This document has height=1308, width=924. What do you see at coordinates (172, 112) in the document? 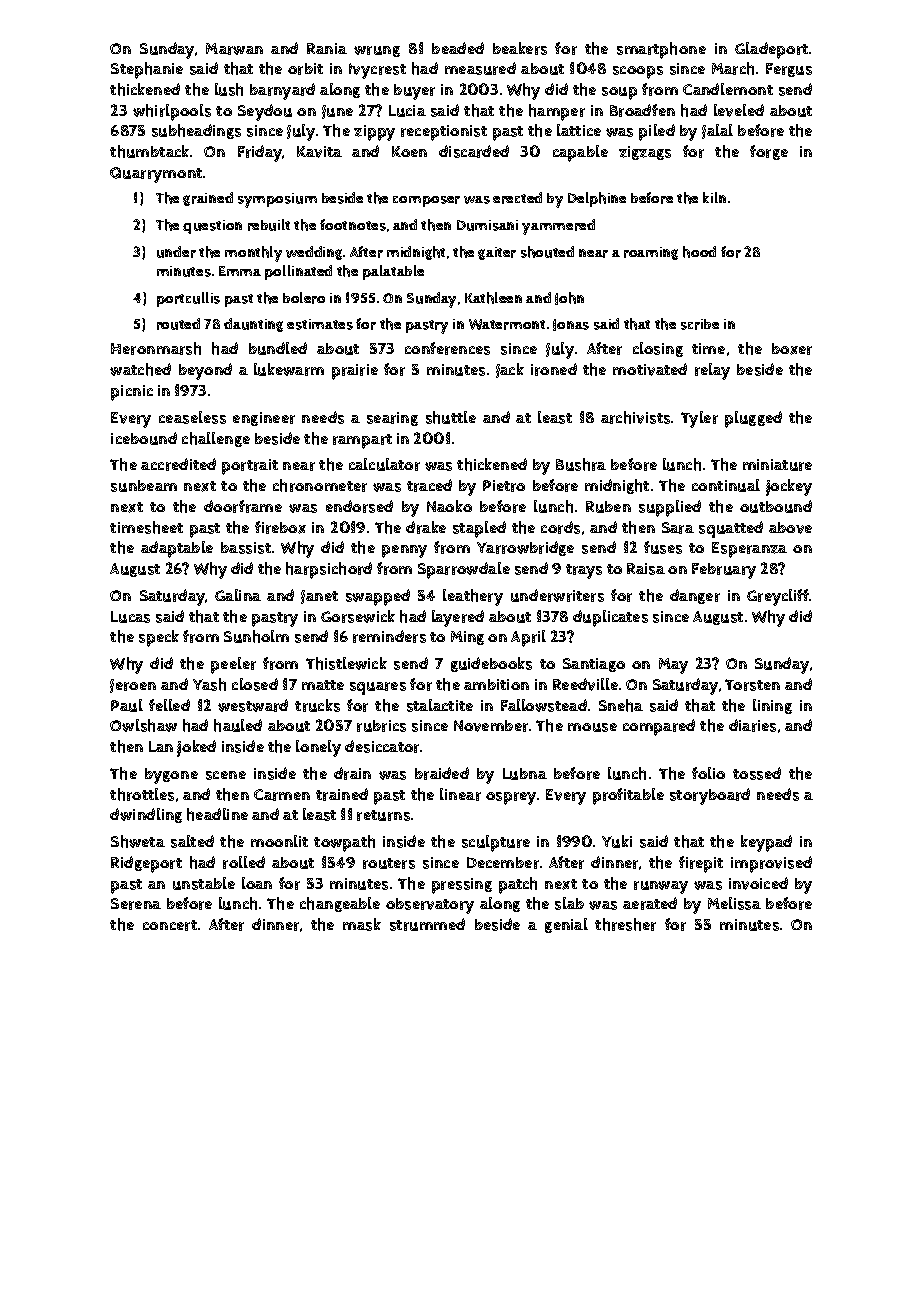
I see `whirlpools` at bounding box center [172, 112].
